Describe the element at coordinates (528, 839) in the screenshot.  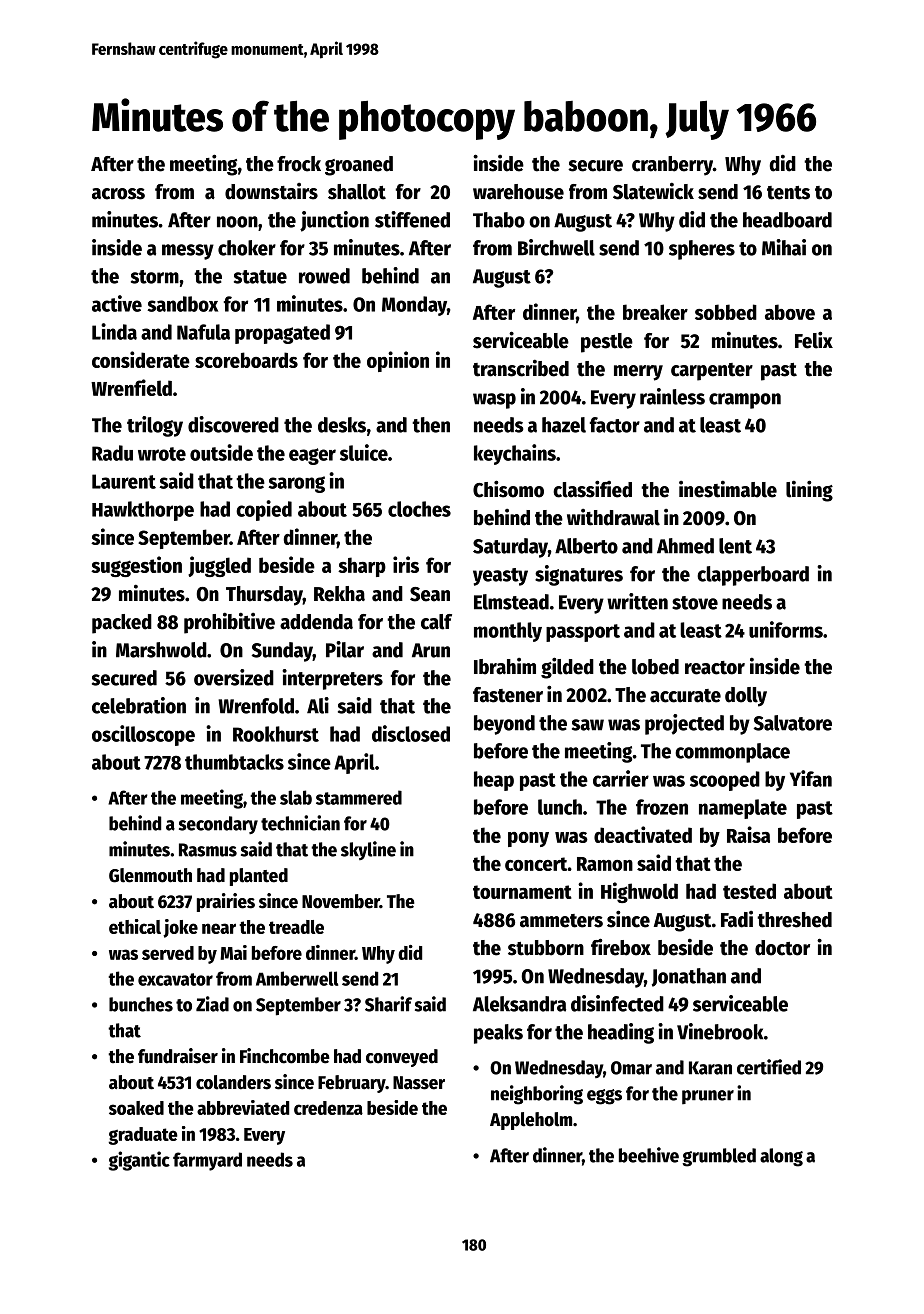
I see `pony` at that location.
